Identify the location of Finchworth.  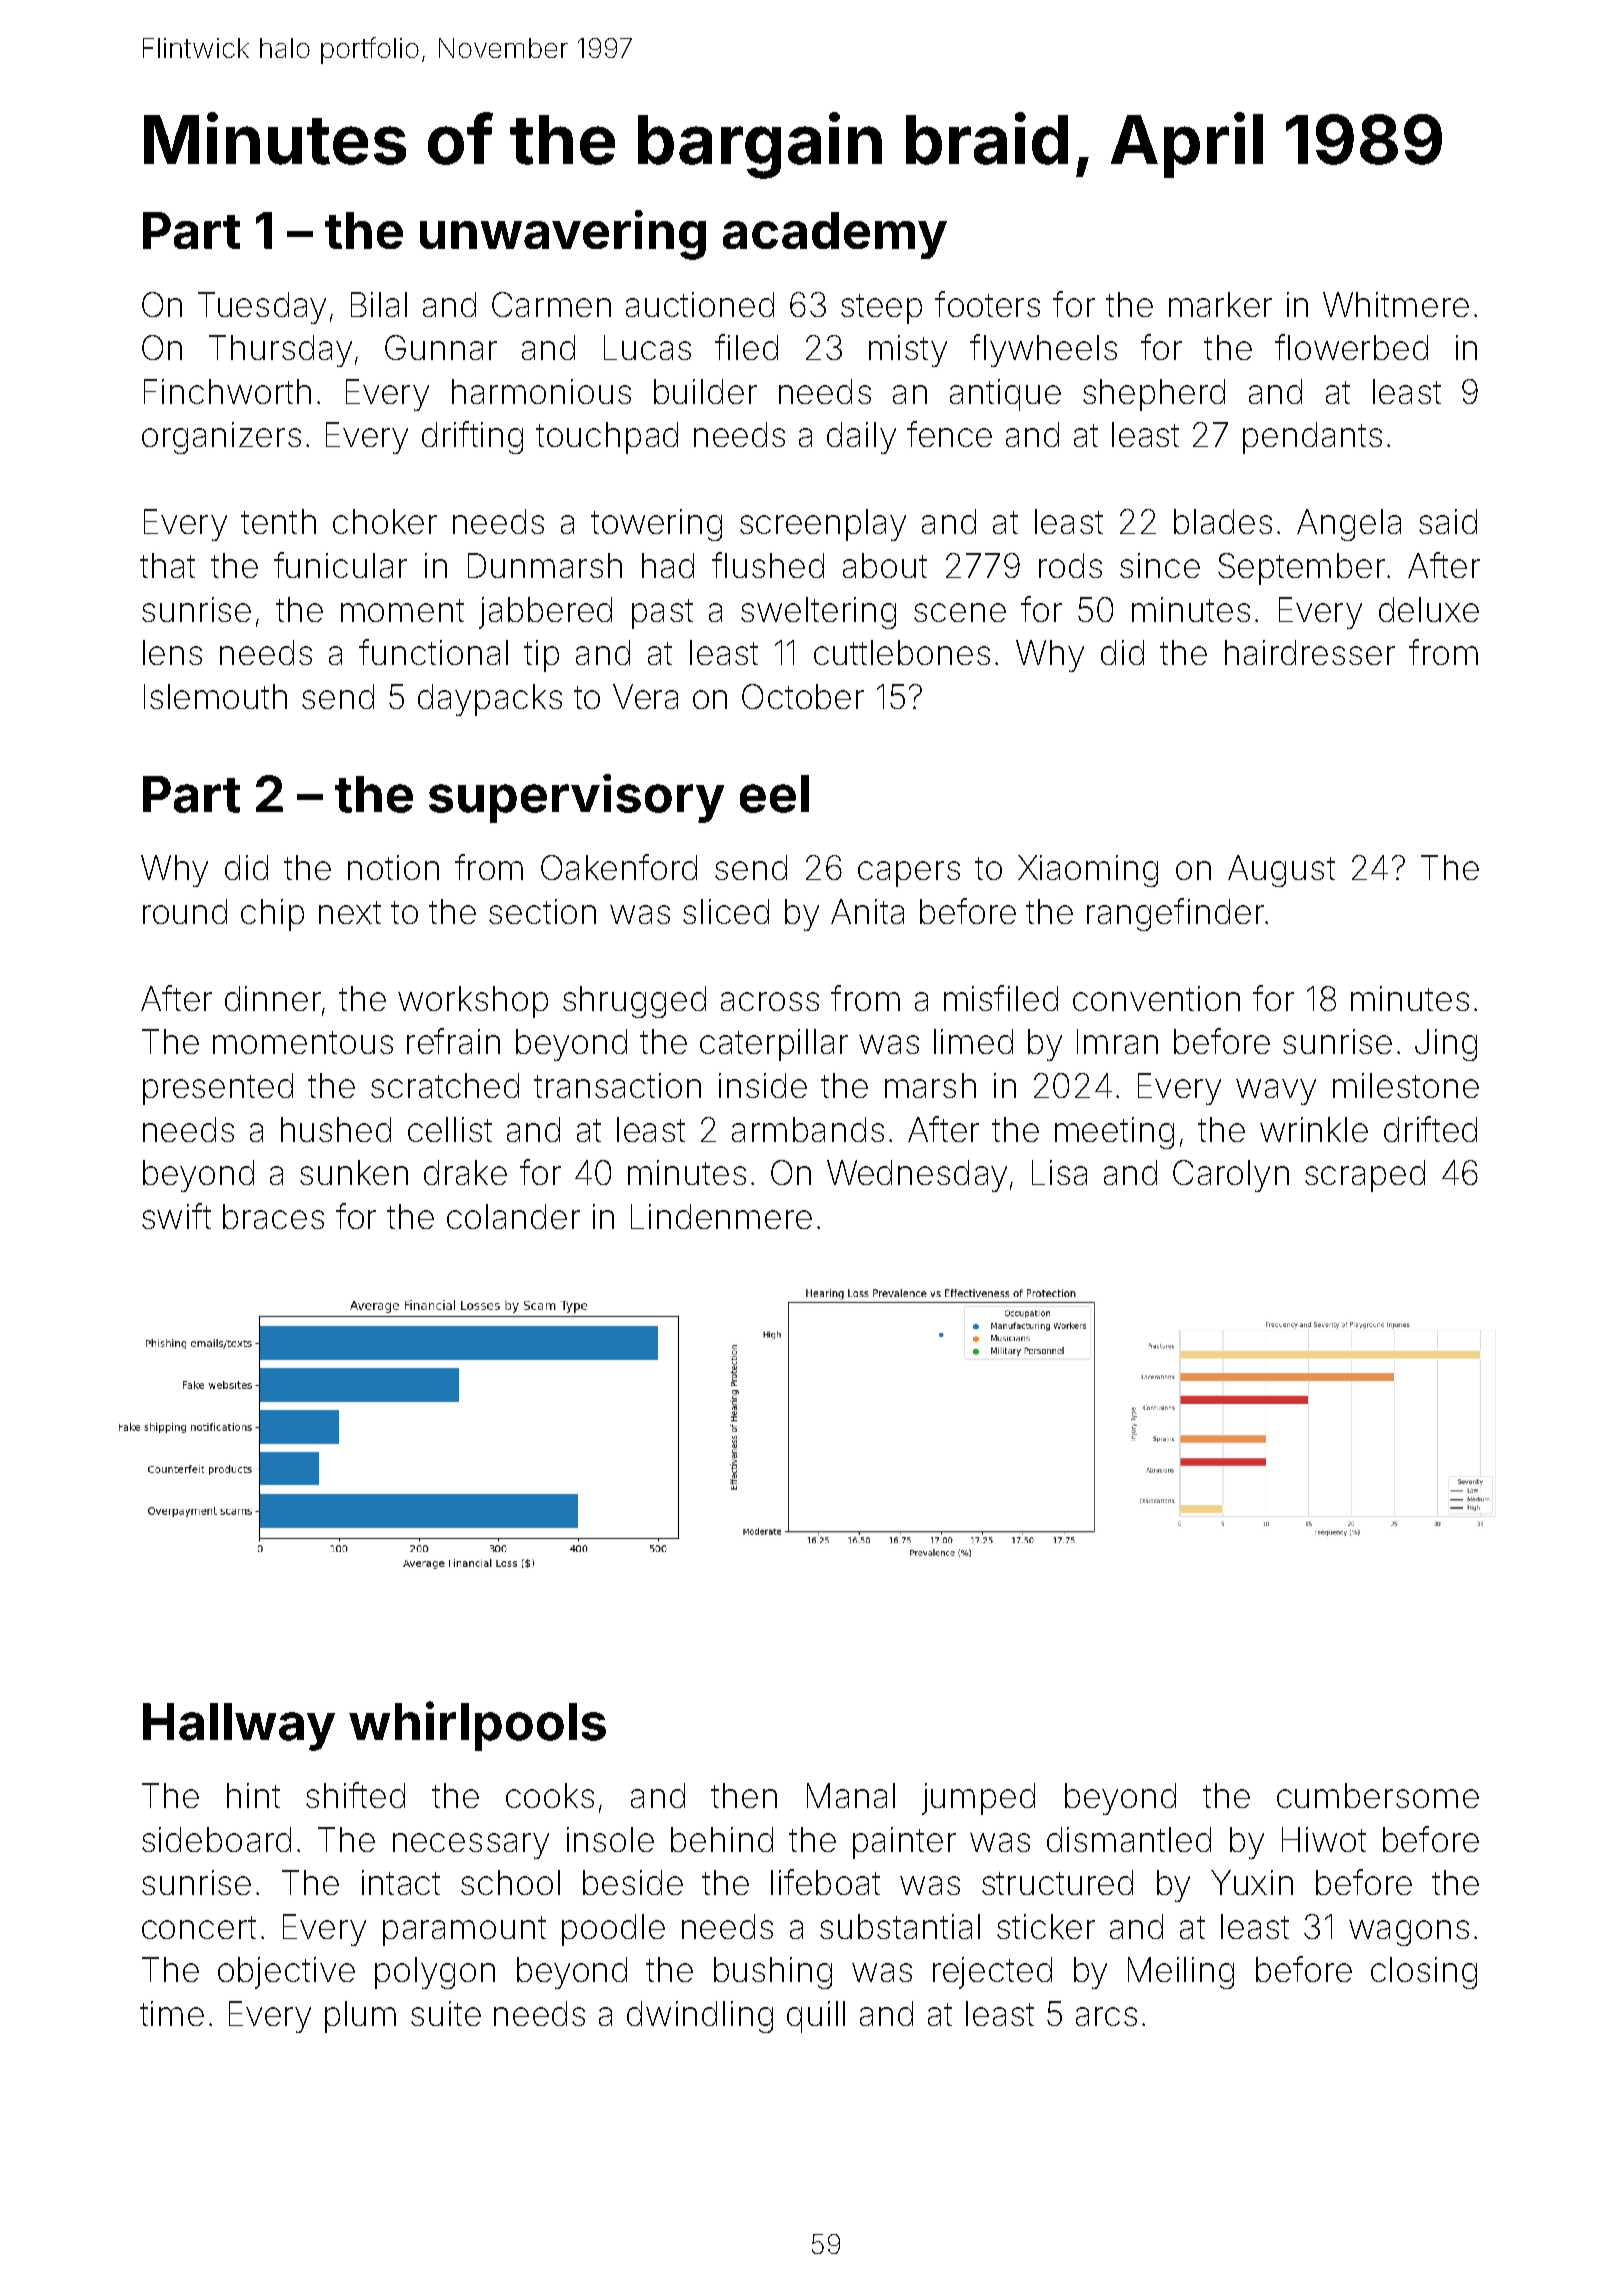
(227, 391).
